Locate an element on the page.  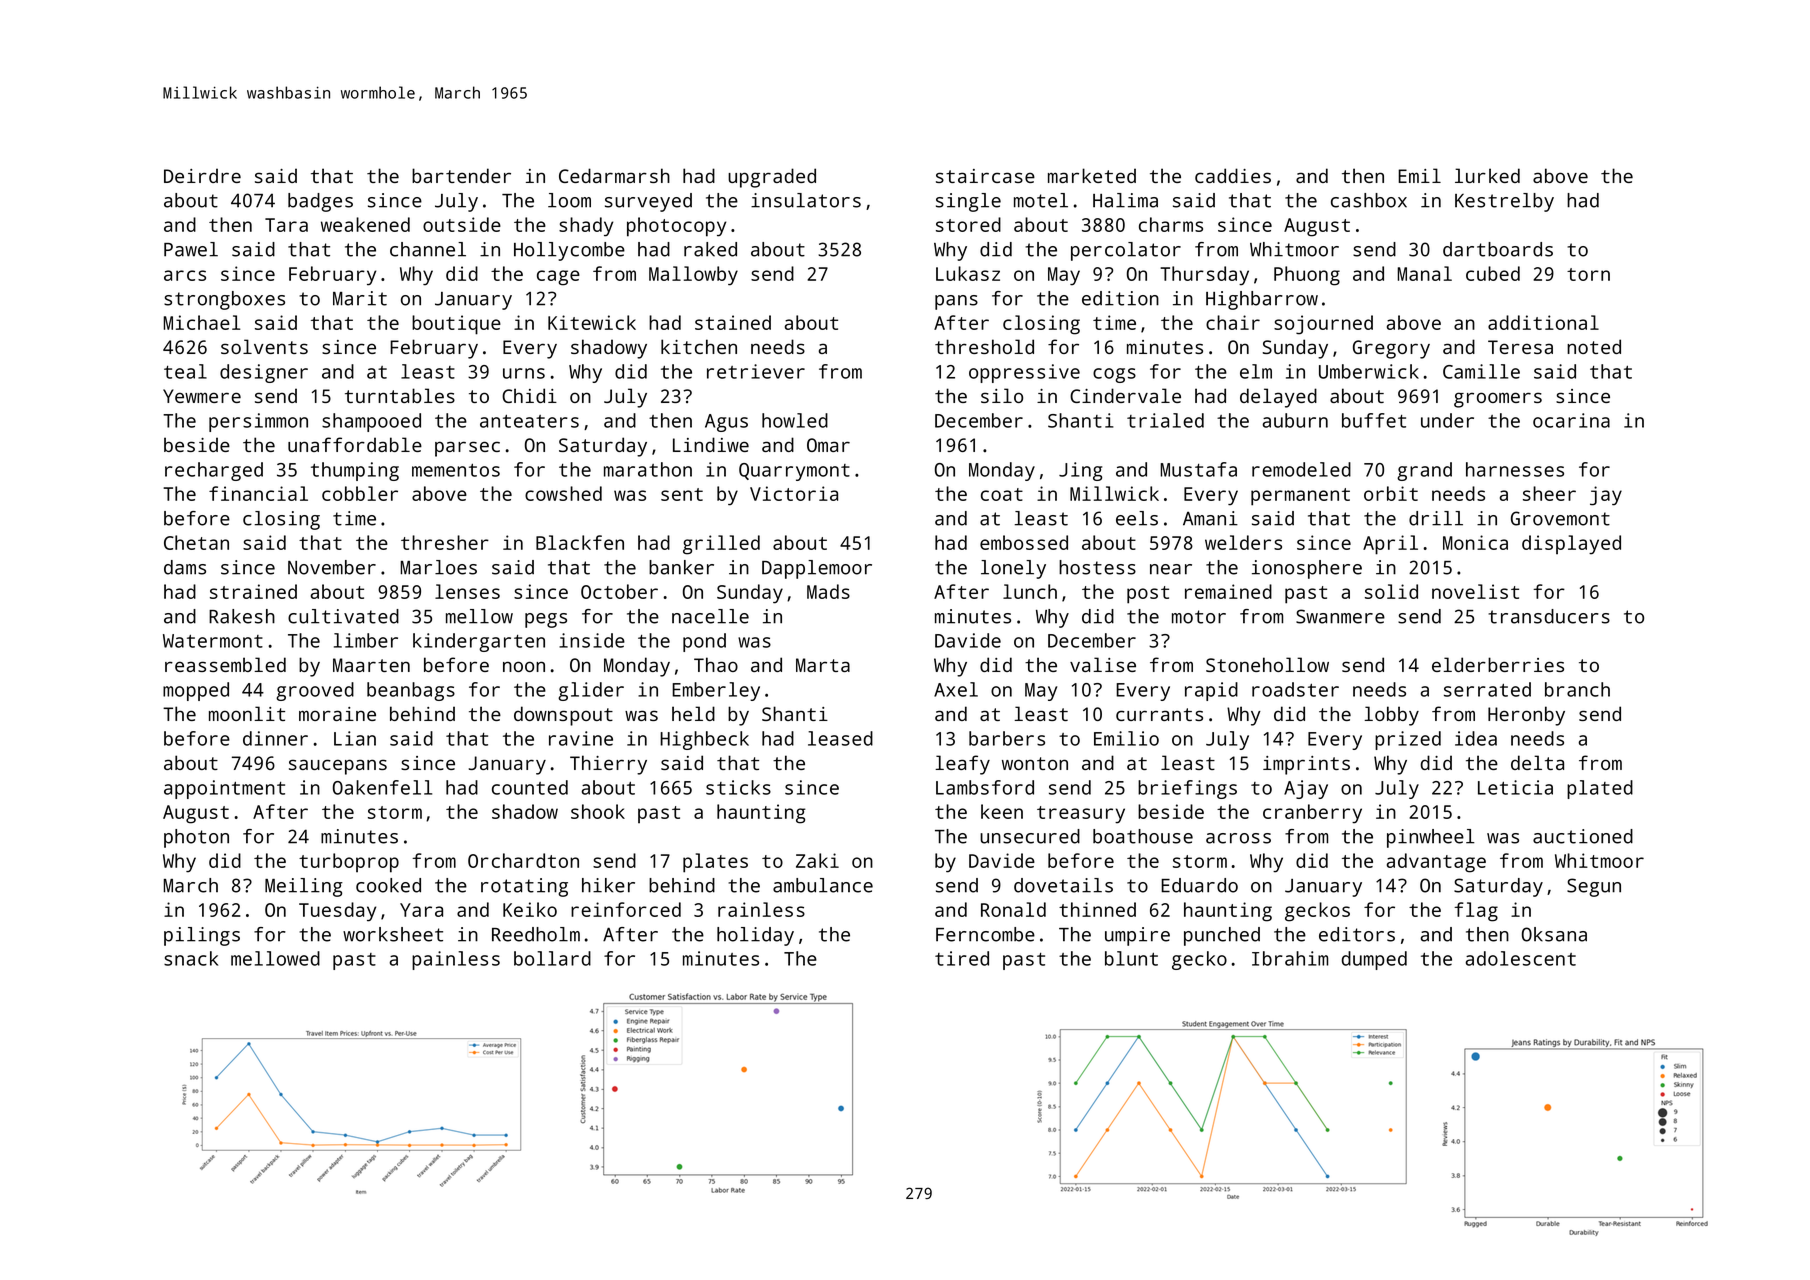
Mads is located at coordinates (828, 591).
